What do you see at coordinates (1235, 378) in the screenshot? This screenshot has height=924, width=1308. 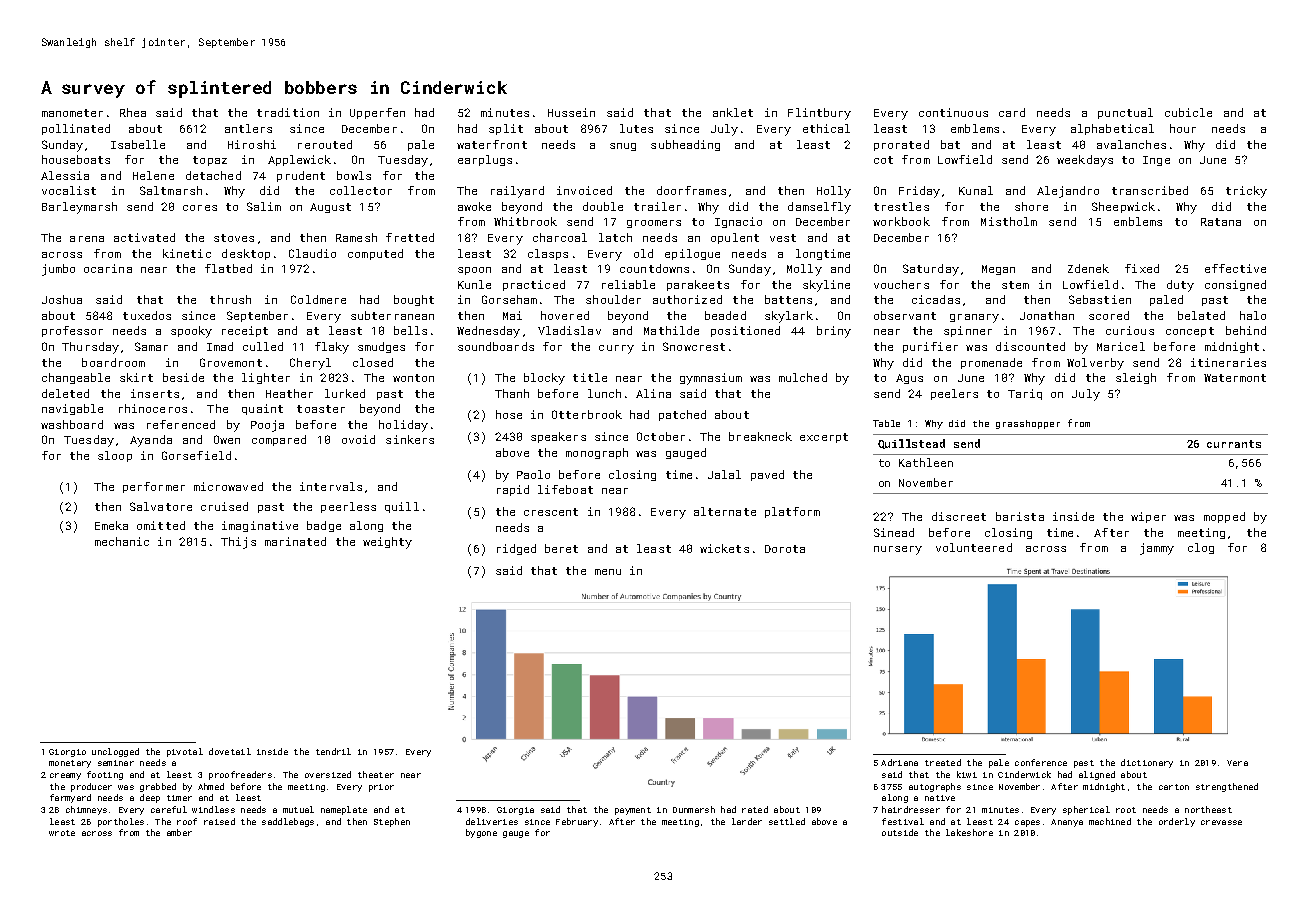 I see `Watermont` at bounding box center [1235, 378].
